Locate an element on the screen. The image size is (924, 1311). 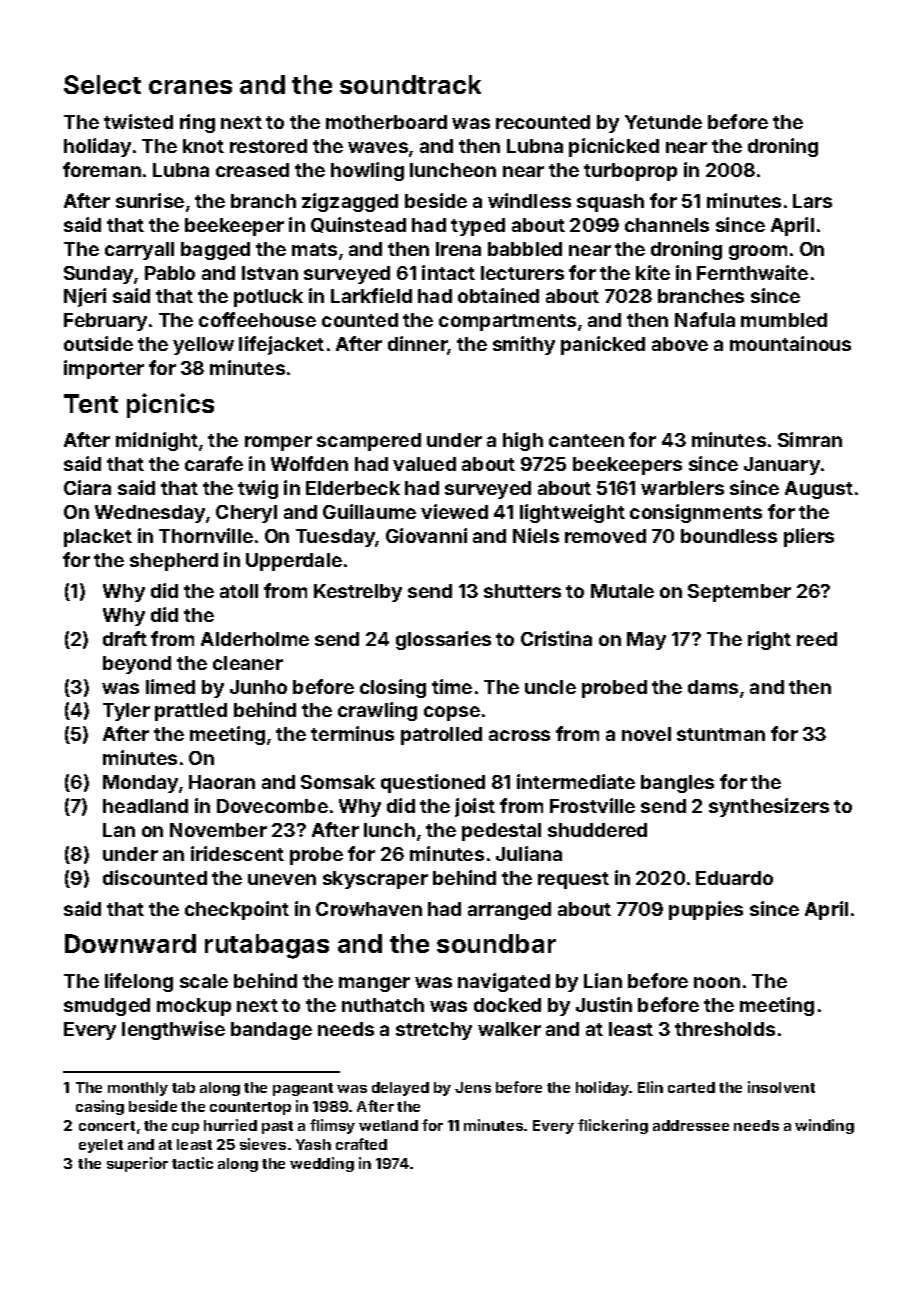
shutters is located at coordinates (522, 591).
